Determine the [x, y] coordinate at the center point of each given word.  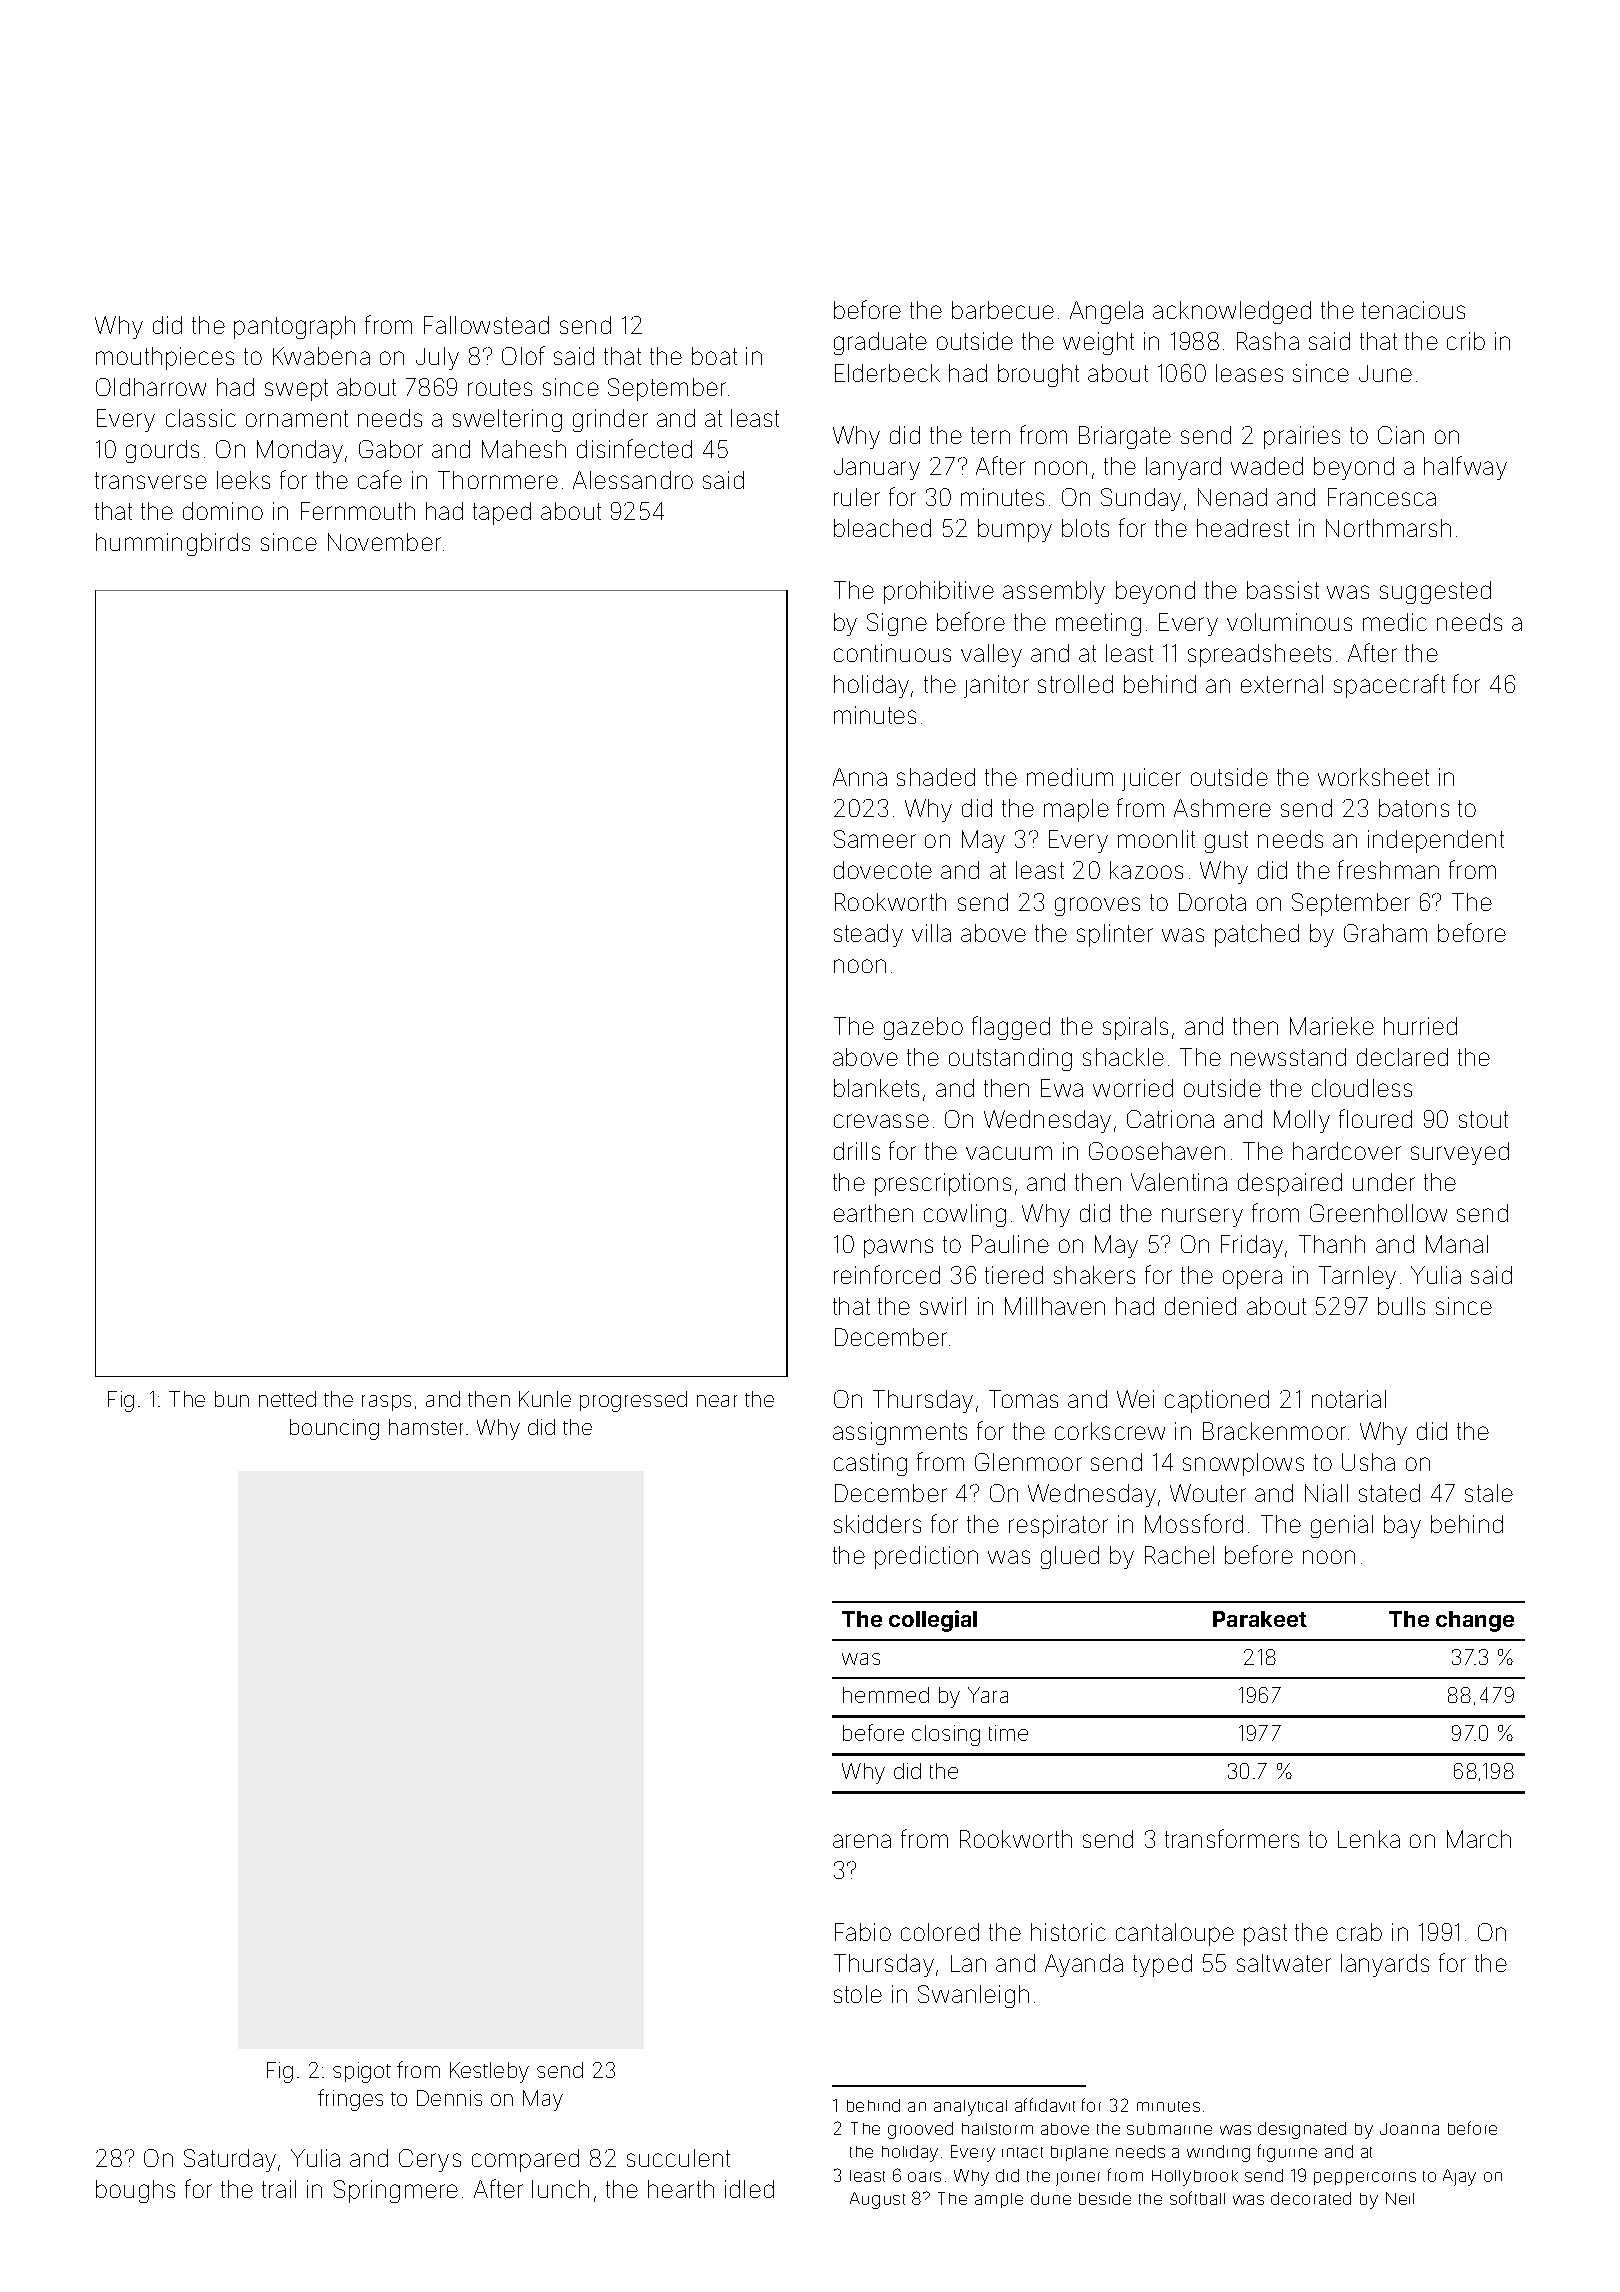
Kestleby [489, 2072]
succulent [678, 2158]
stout [1483, 1119]
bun [232, 1399]
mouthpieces [165, 358]
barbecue [1003, 310]
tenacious [1413, 310]
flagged [1011, 1028]
